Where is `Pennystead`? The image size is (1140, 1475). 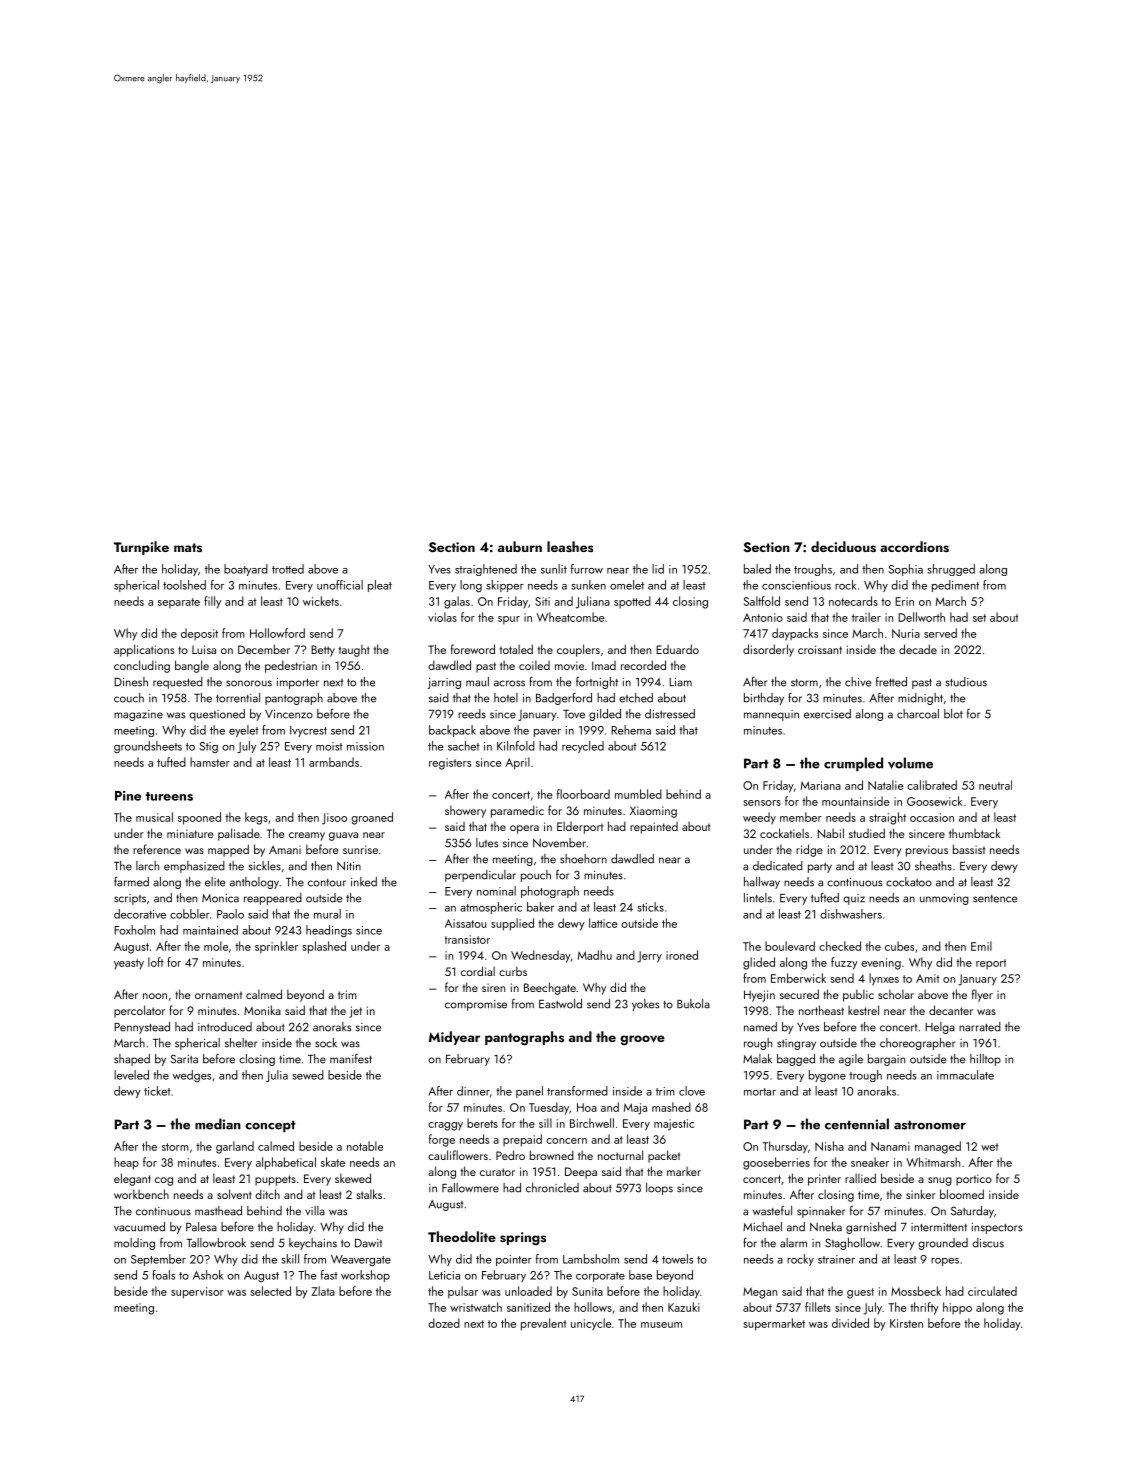
Pennystead is located at coordinates (142, 1028).
